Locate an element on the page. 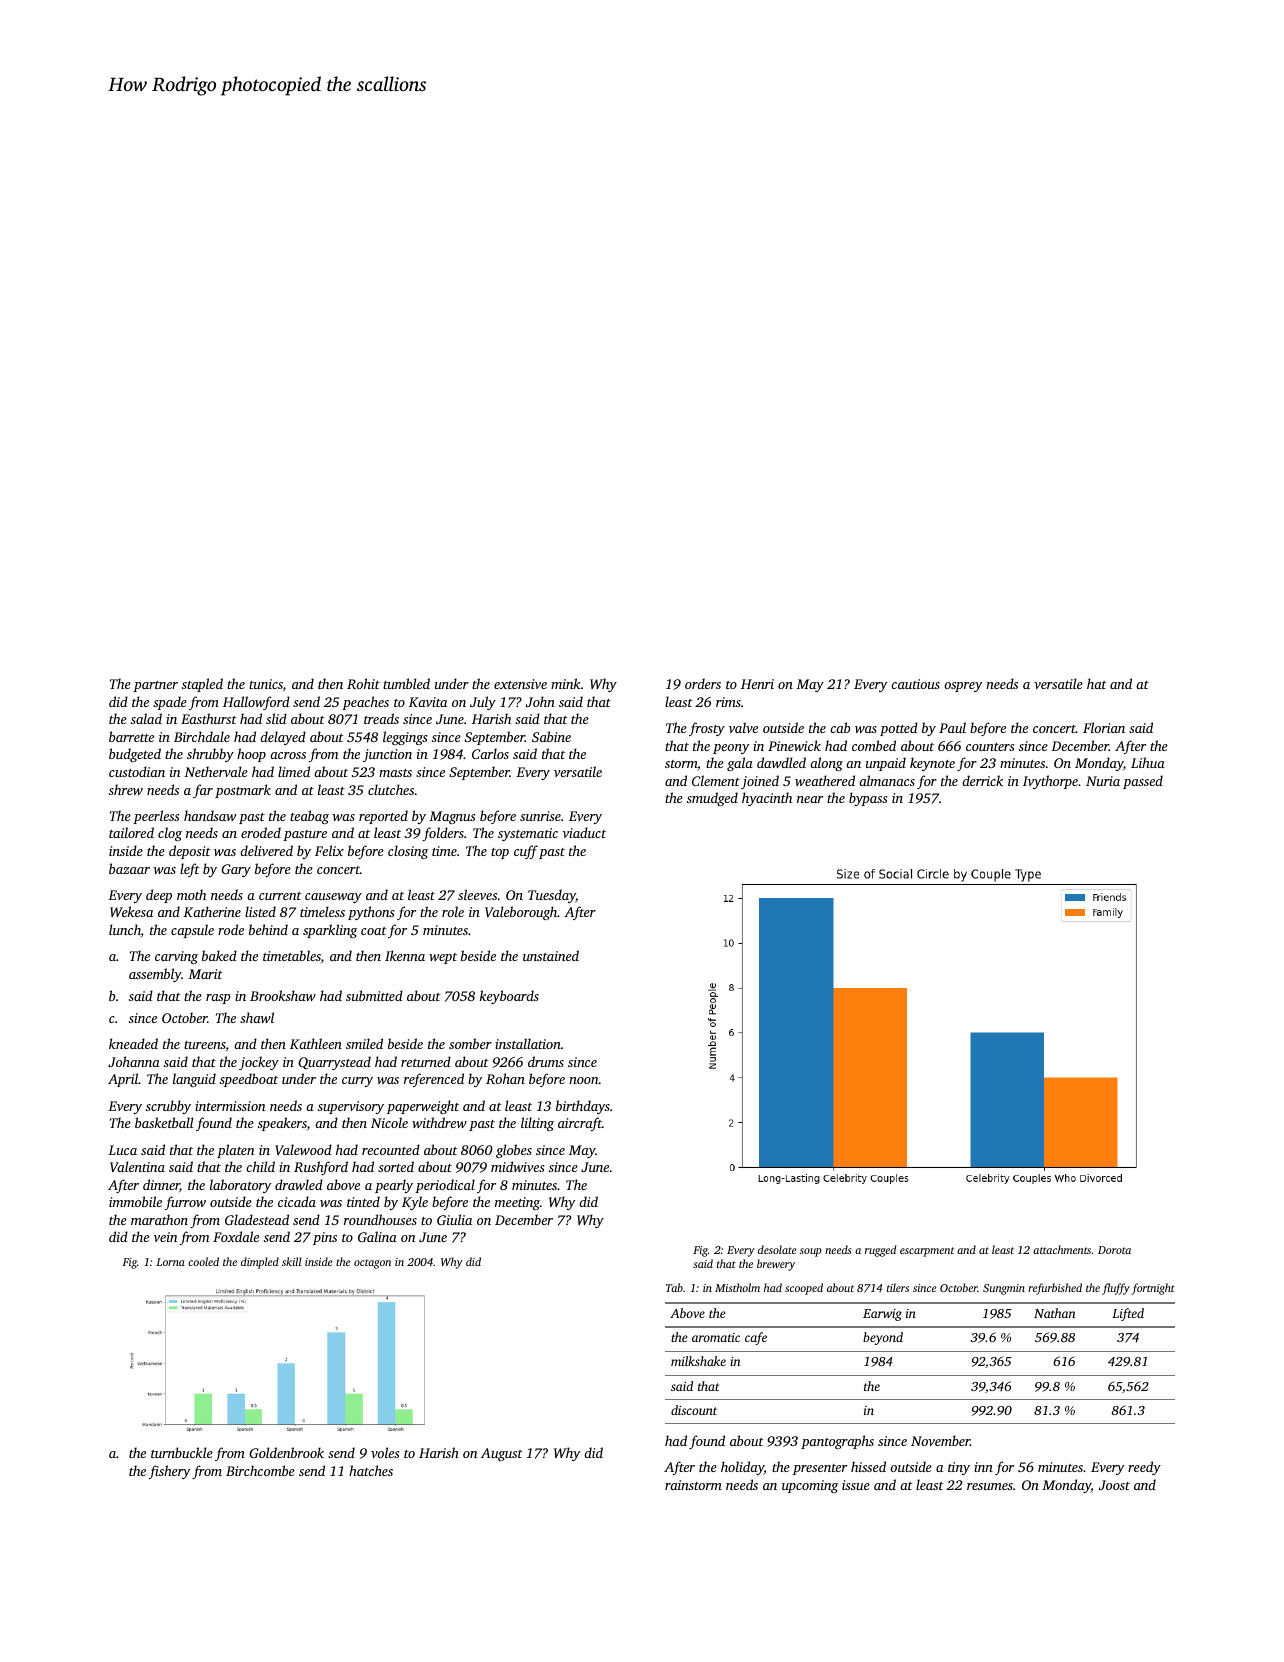 The height and width of the document is (1662, 1284). intermission is located at coordinates (230, 1106).
